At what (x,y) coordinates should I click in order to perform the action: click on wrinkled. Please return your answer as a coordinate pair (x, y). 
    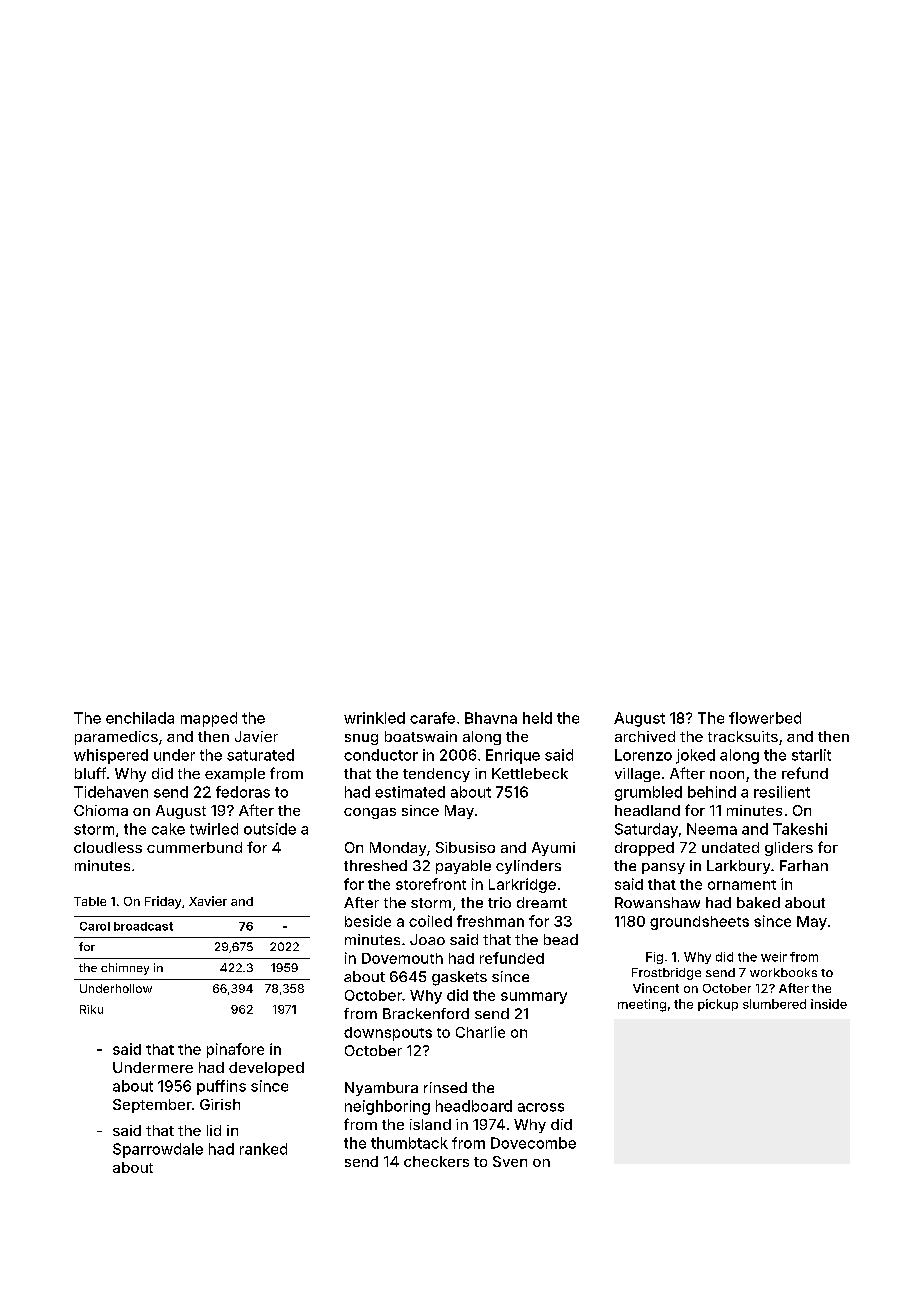
    Looking at the image, I should click on (374, 718).
